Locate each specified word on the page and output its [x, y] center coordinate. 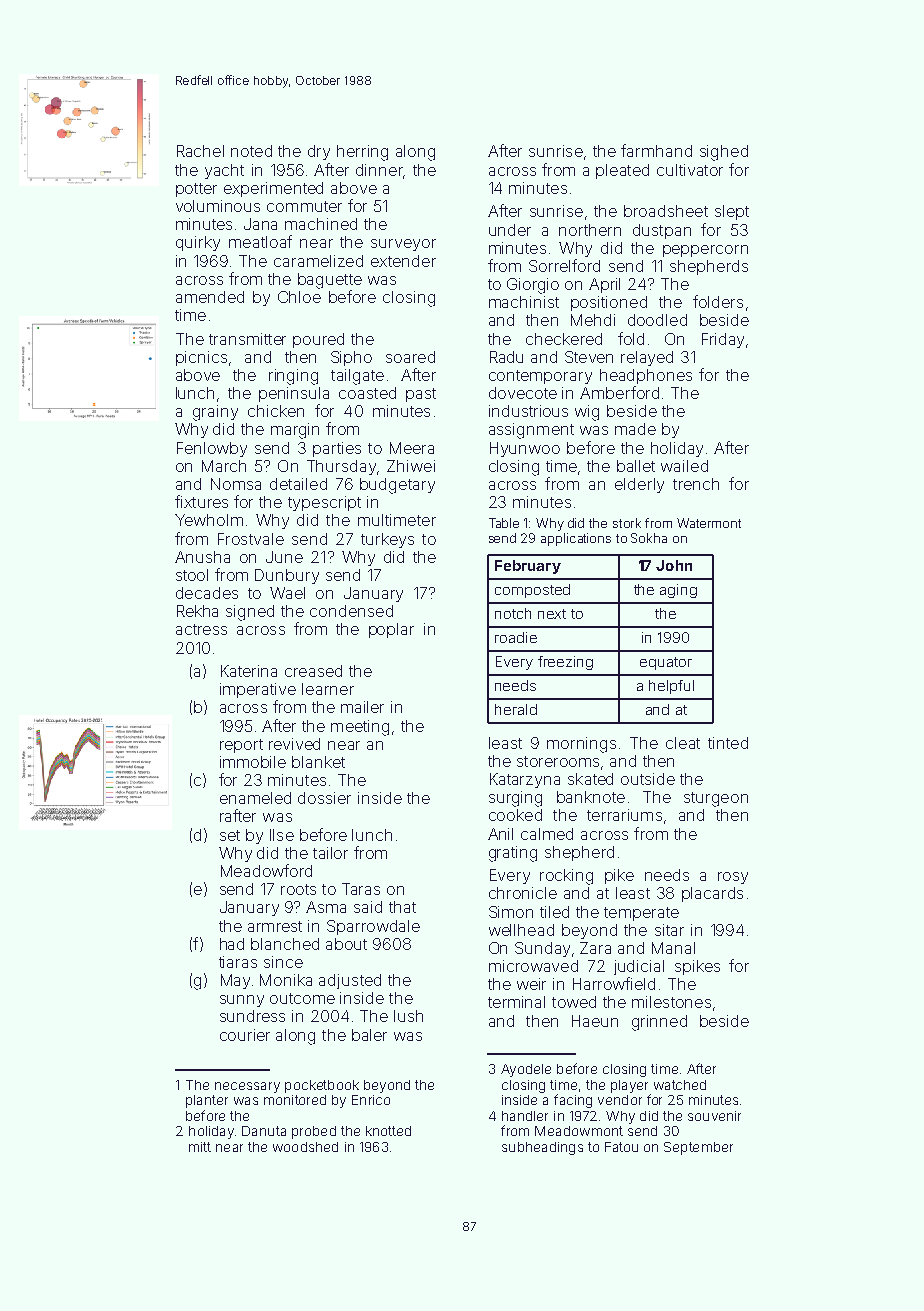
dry [319, 152]
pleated [622, 171]
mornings [581, 745]
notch [513, 613]
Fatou [621, 1147]
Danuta [264, 1131]
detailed [298, 484]
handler [525, 1116]
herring [362, 153]
